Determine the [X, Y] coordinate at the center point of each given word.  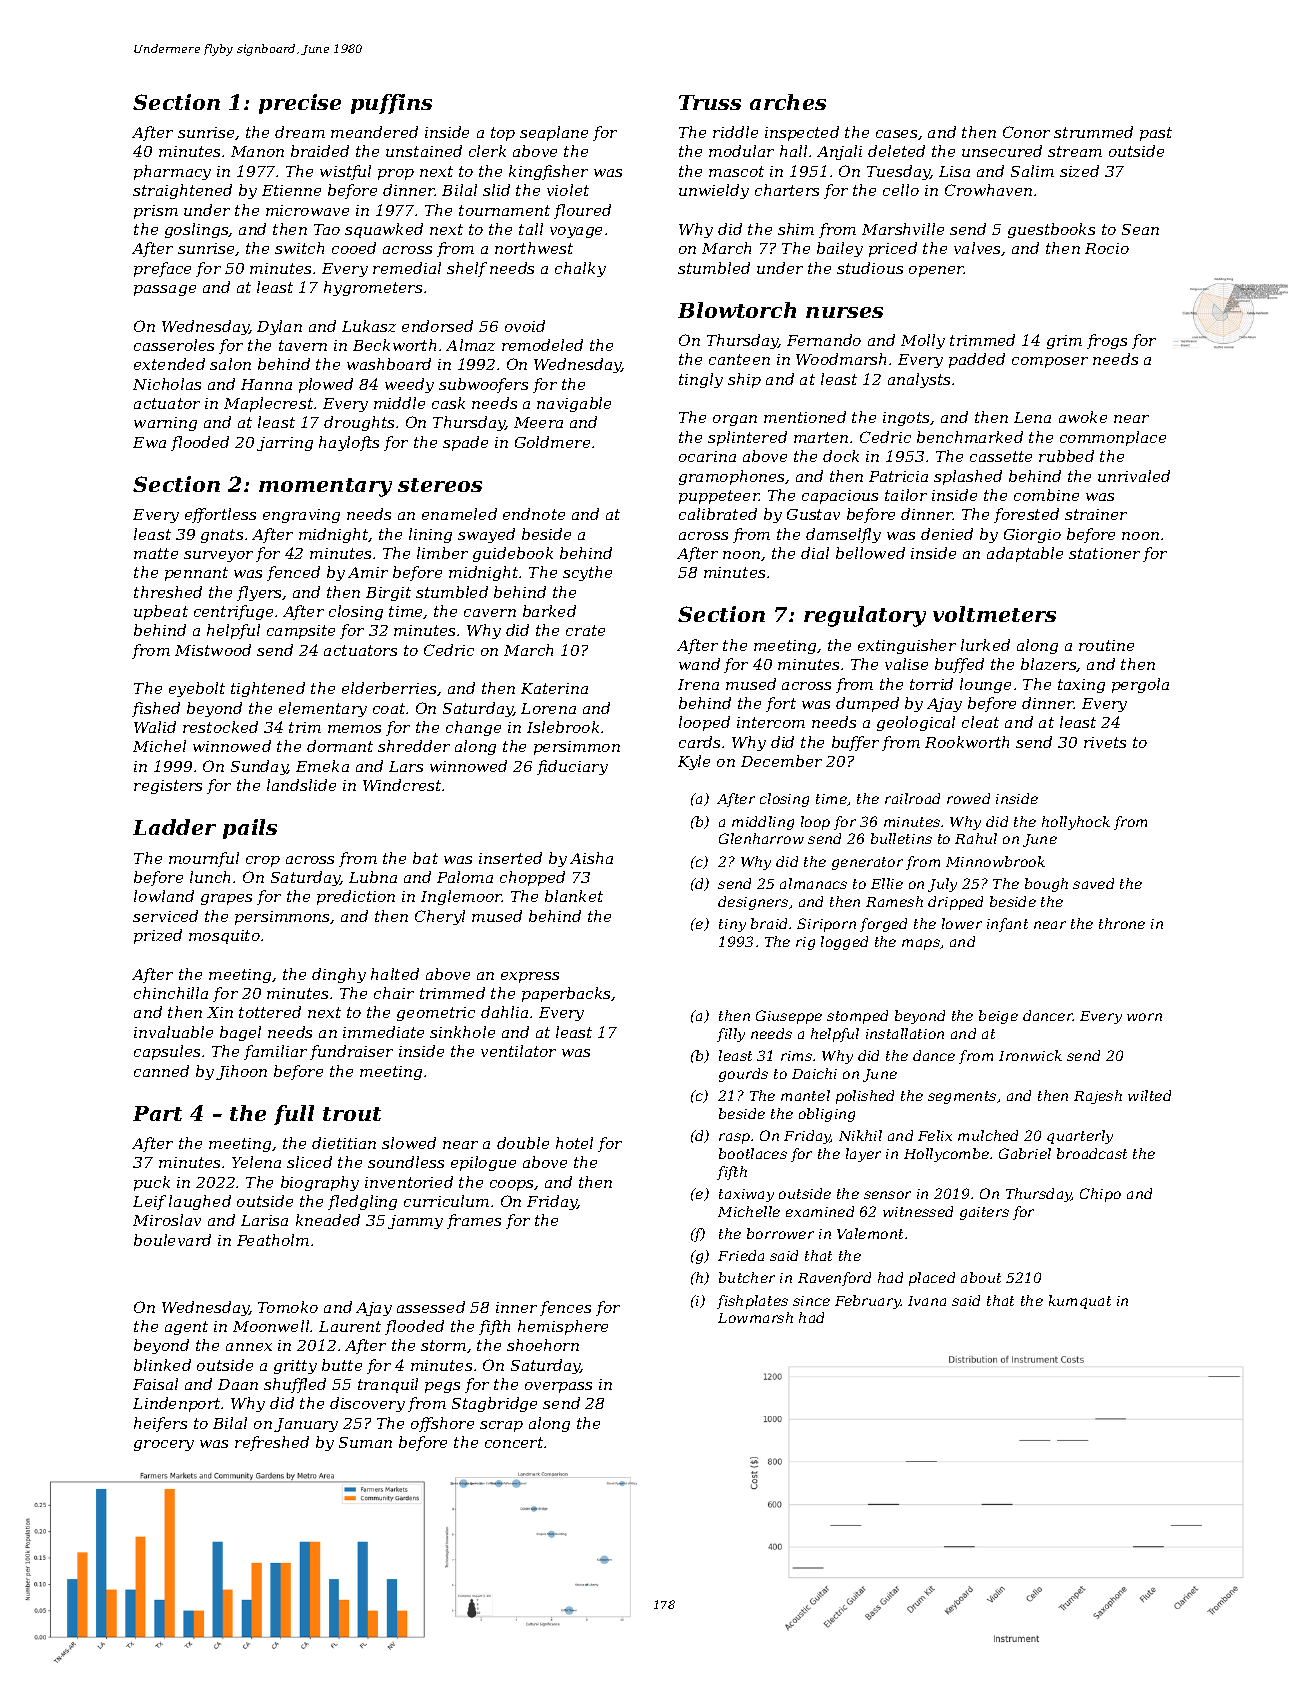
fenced [293, 573]
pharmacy [172, 172]
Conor [1026, 132]
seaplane [554, 133]
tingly [701, 380]
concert [514, 1442]
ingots [906, 419]
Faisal [155, 1384]
